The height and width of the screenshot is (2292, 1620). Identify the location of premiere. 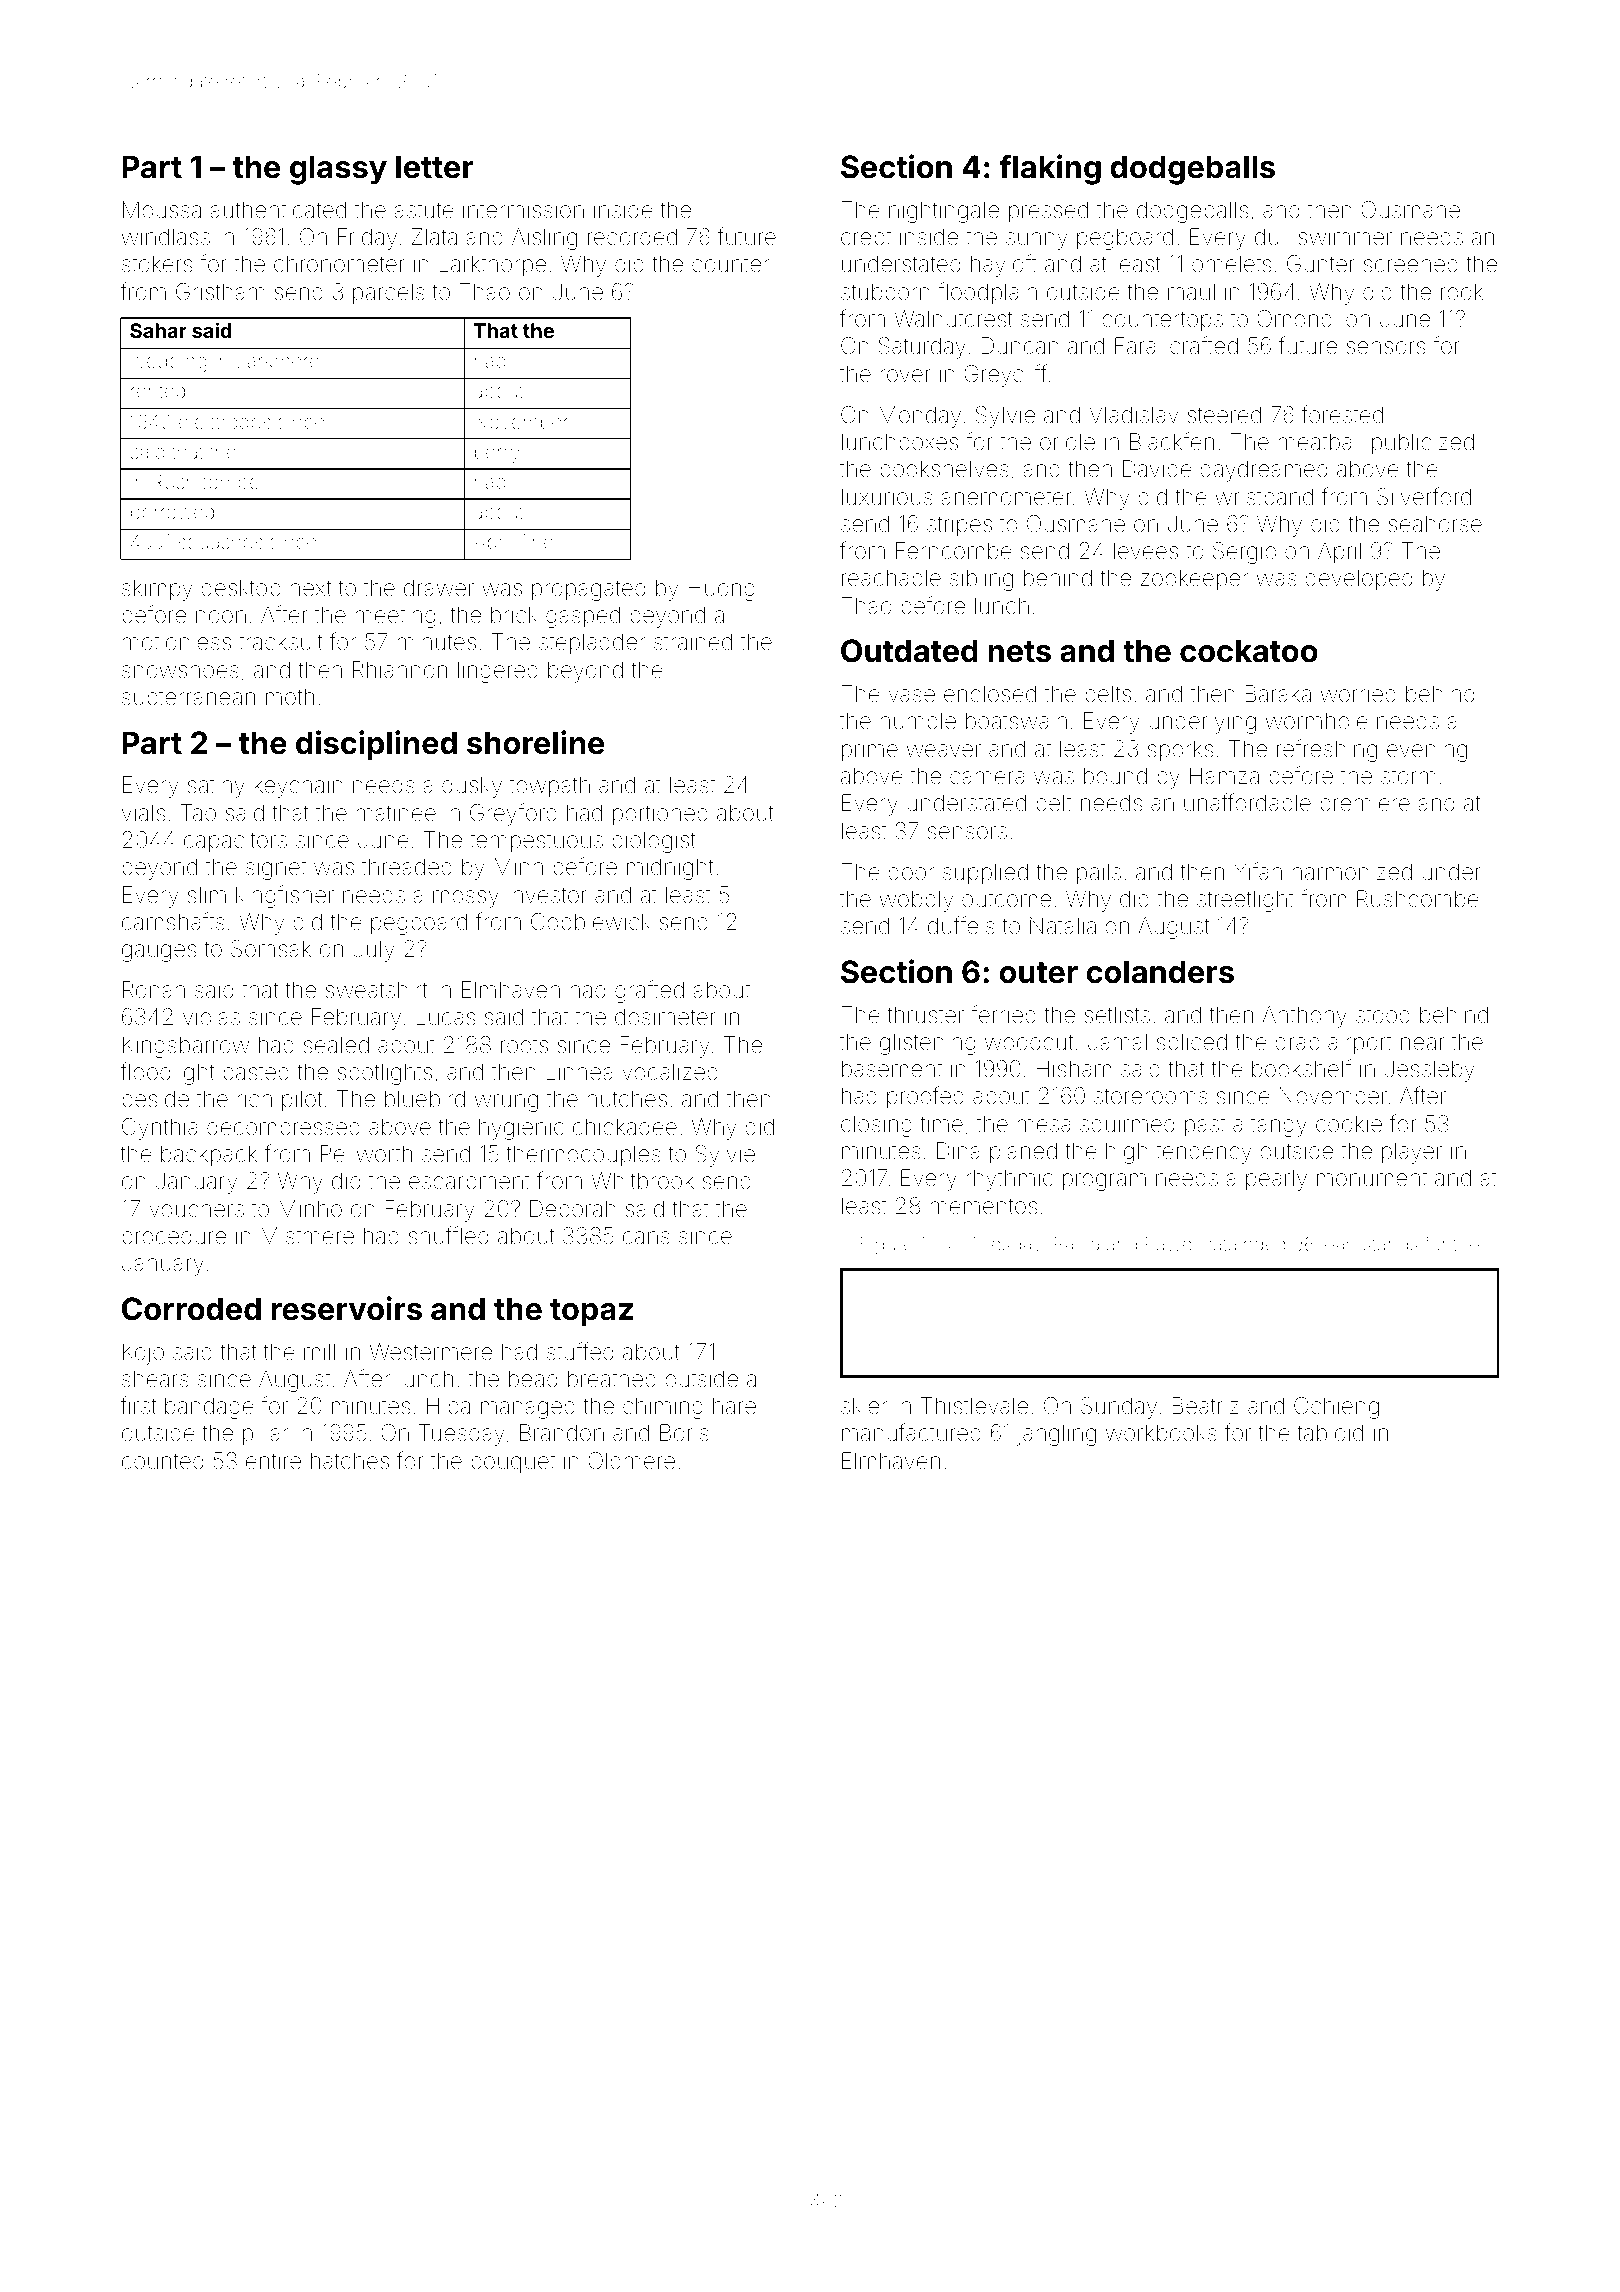
(1365, 806).
